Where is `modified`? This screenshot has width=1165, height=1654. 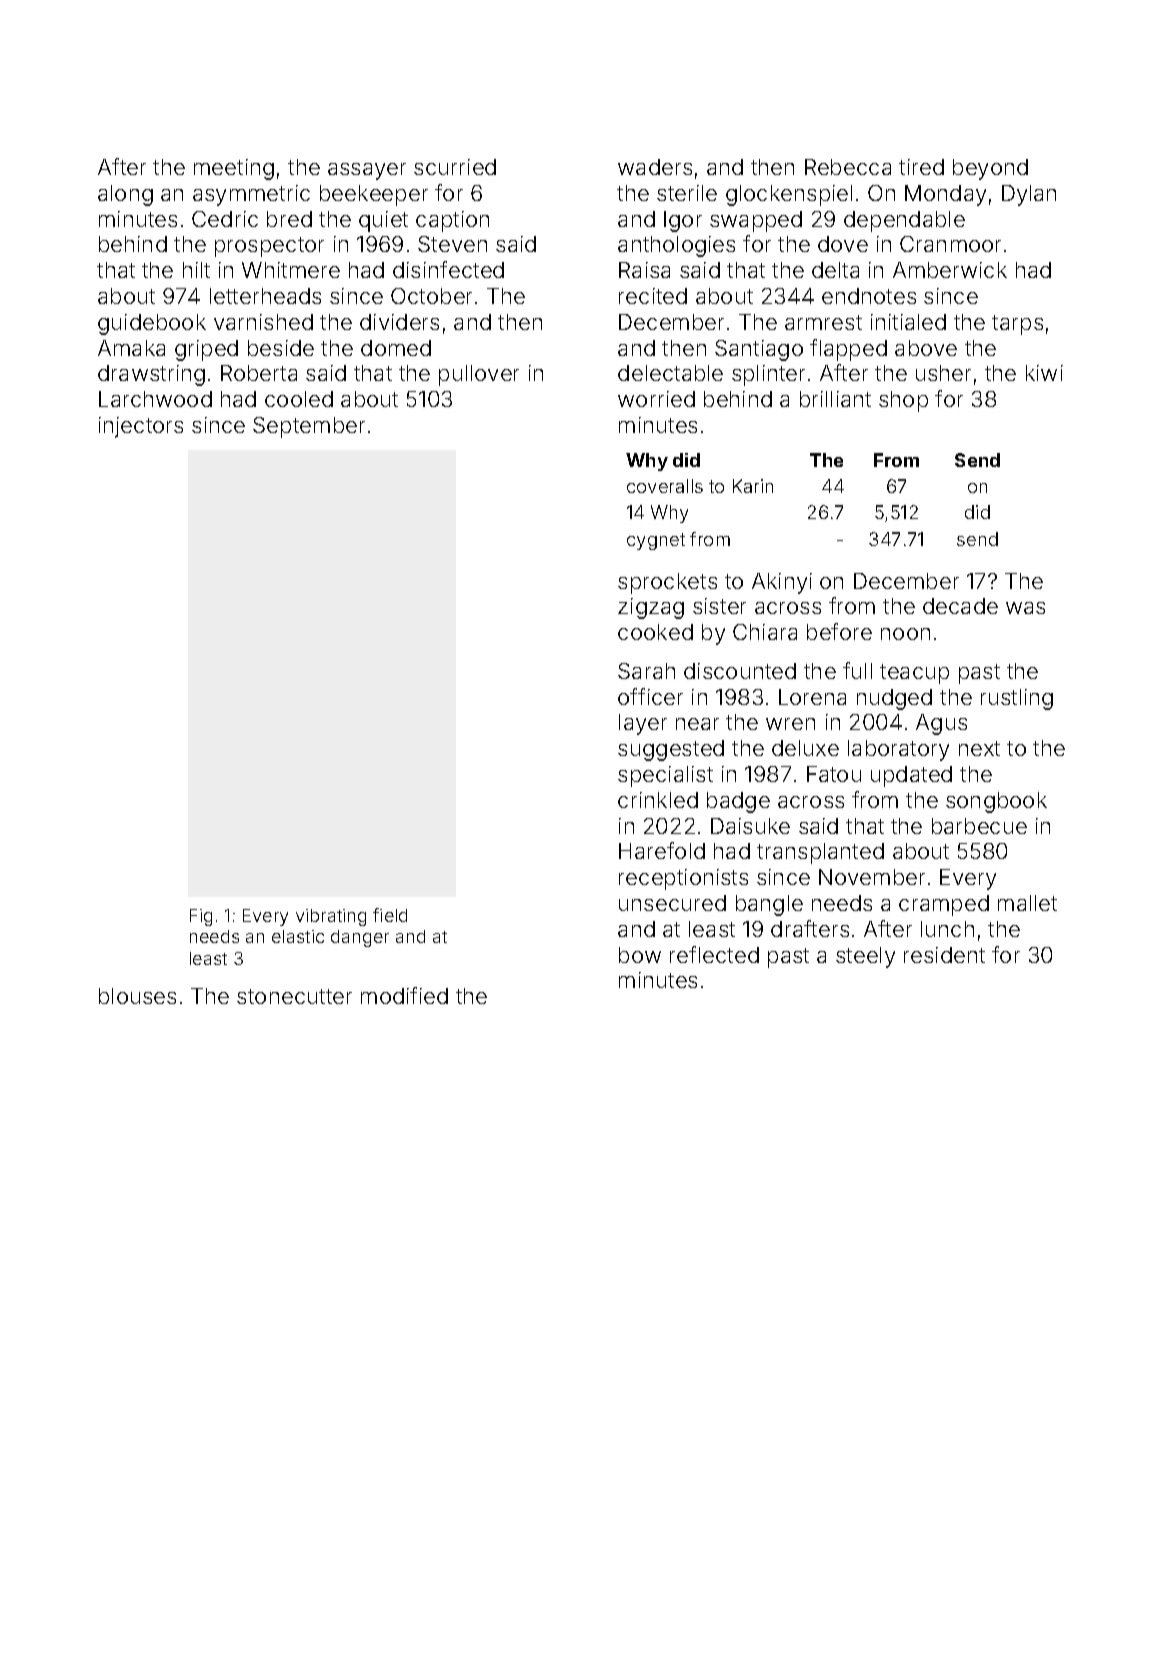
modified is located at coordinates (404, 995).
